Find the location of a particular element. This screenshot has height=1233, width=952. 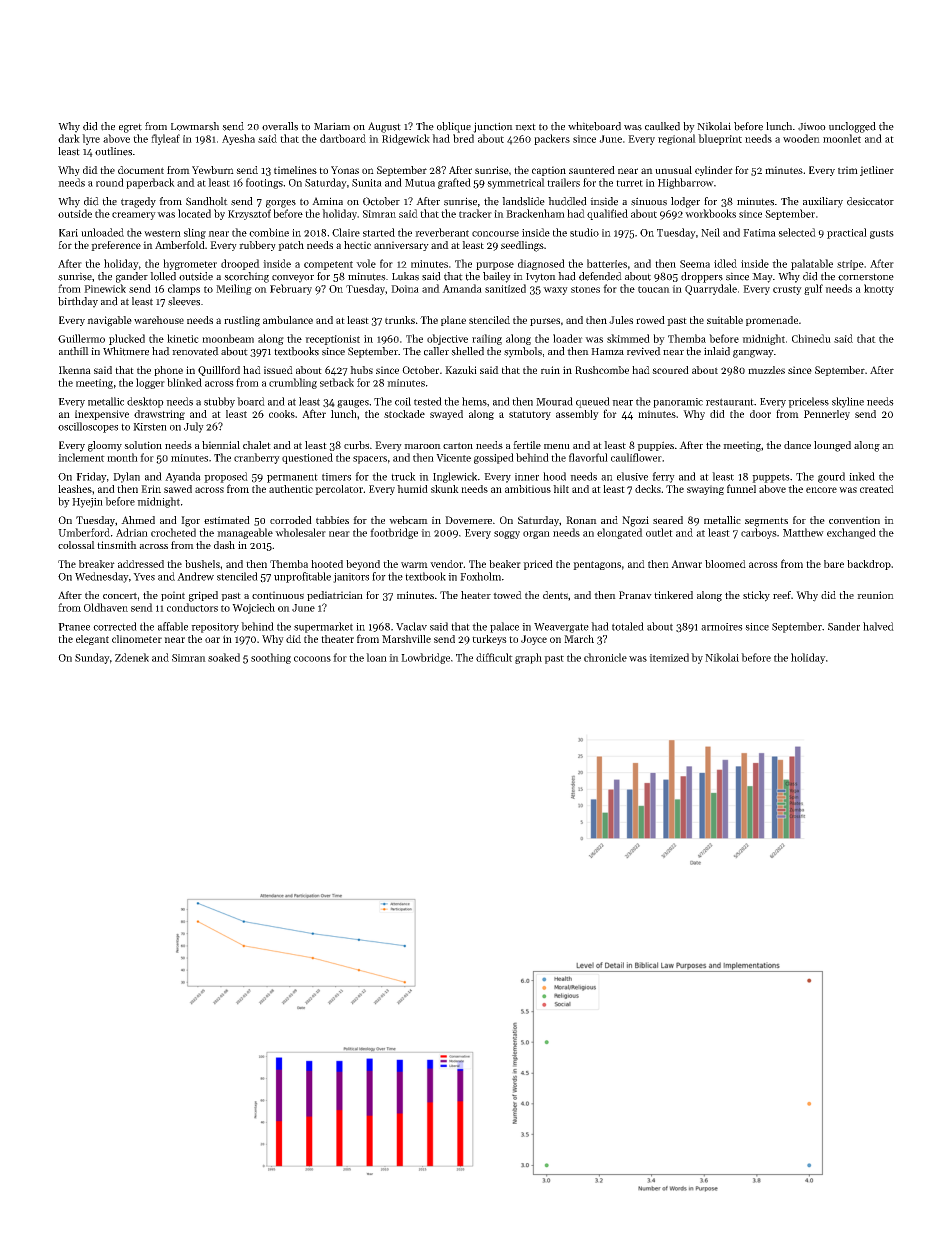

packers is located at coordinates (552, 139).
